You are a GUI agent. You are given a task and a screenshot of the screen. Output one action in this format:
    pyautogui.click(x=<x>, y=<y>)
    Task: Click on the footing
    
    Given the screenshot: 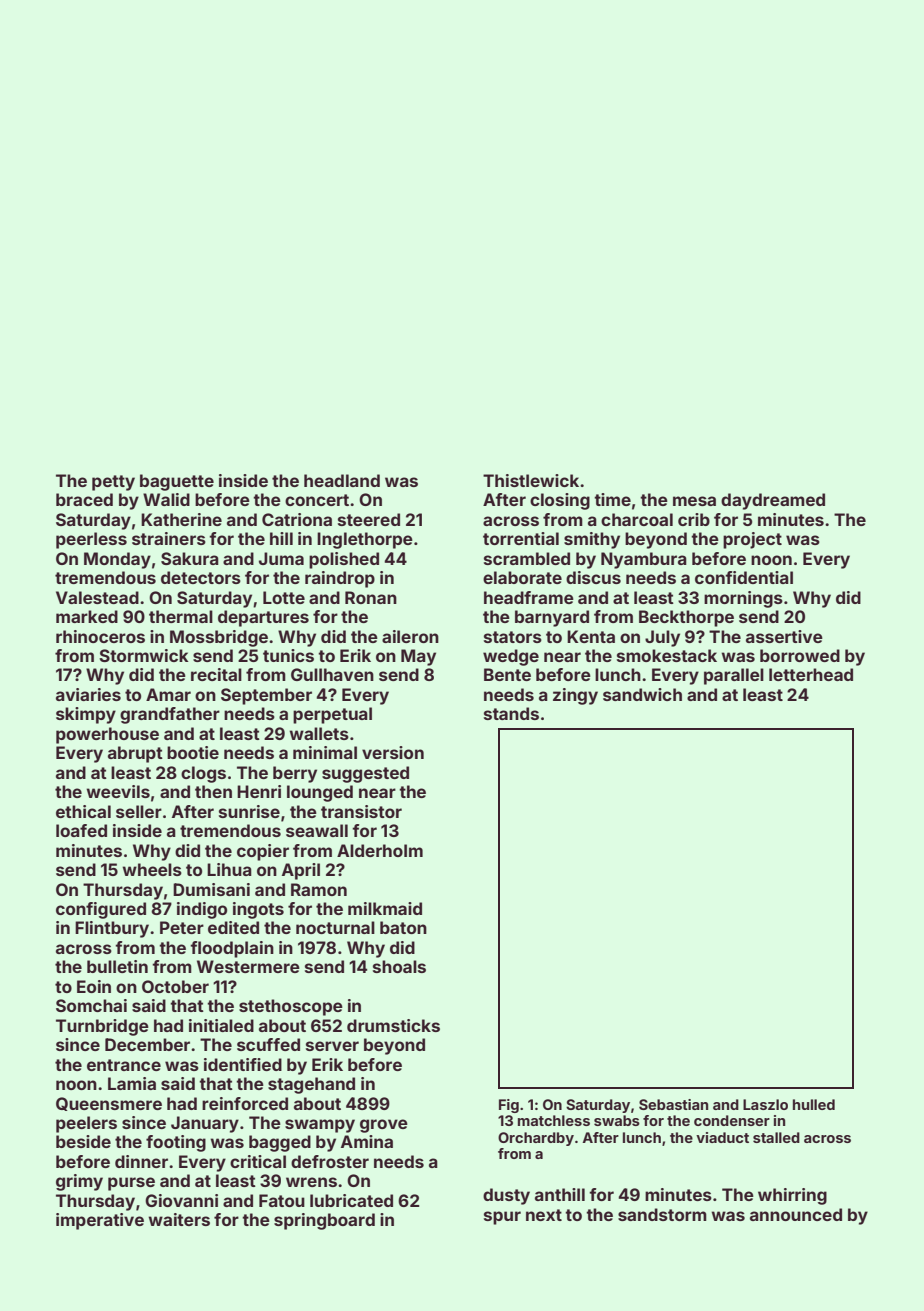 What is the action you would take?
    pyautogui.click(x=176, y=1143)
